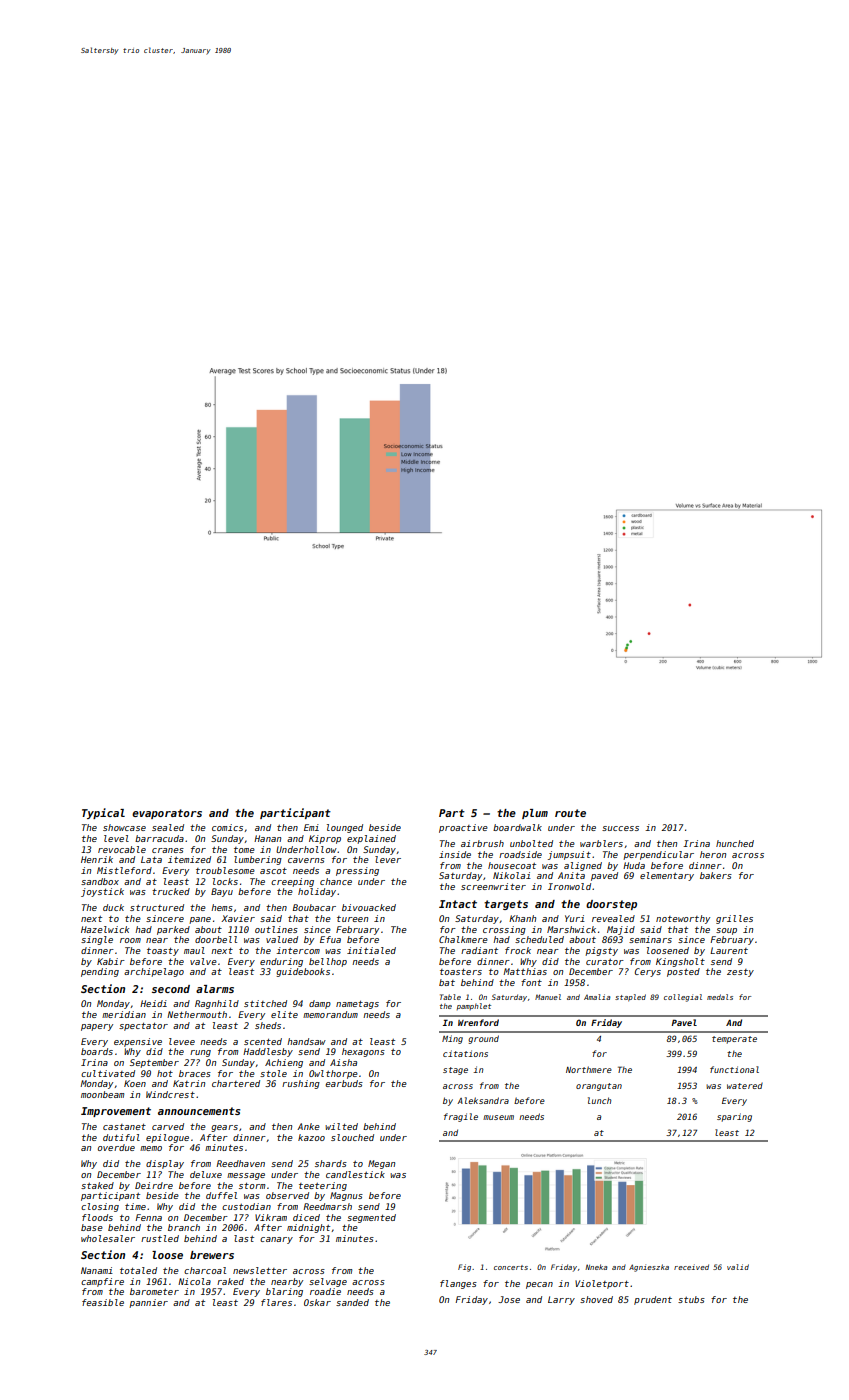 This screenshot has width=849, height=1400. What do you see at coordinates (691, 1299) in the screenshot?
I see `stubs` at bounding box center [691, 1299].
